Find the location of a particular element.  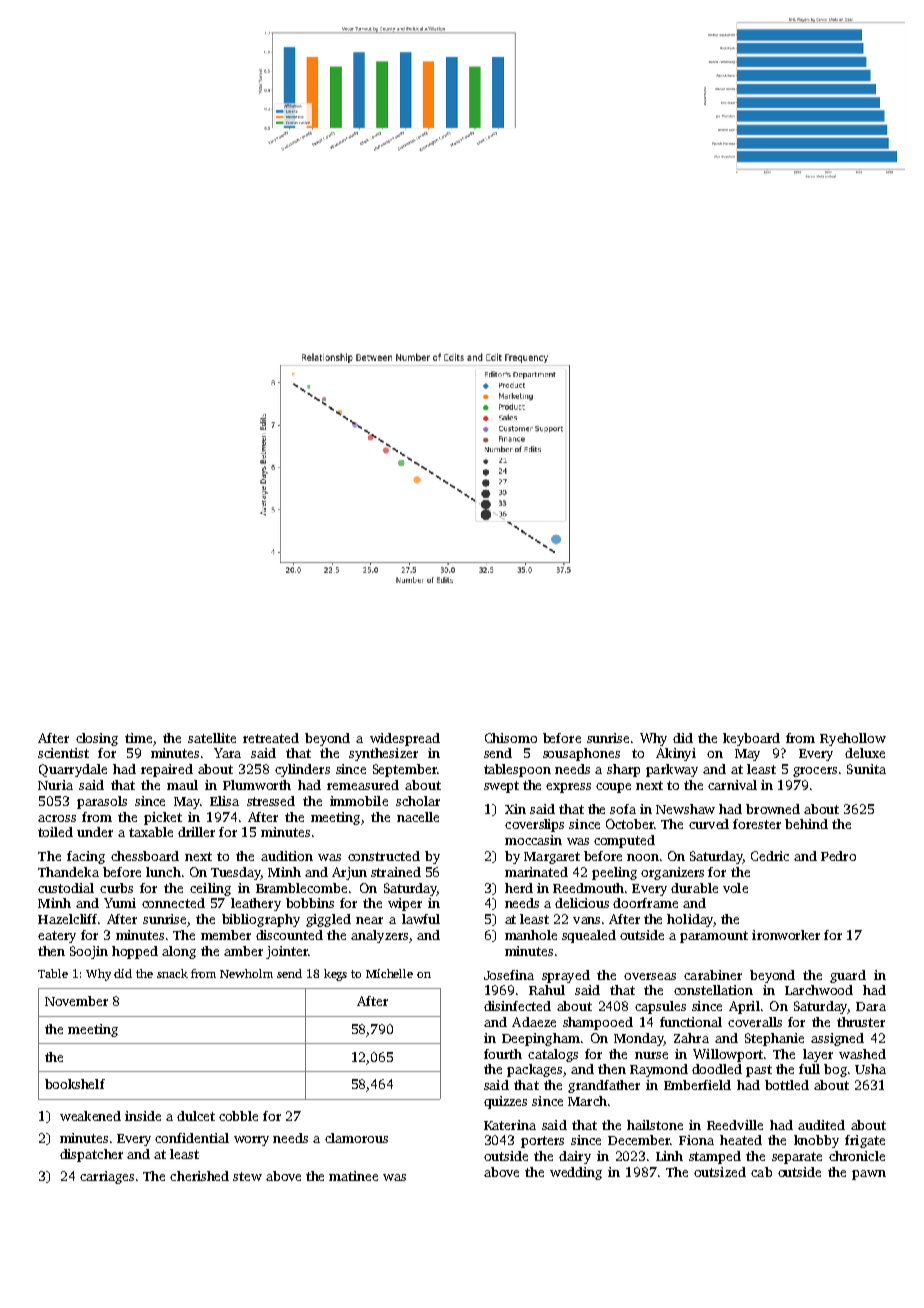

grocers is located at coordinates (815, 772).
